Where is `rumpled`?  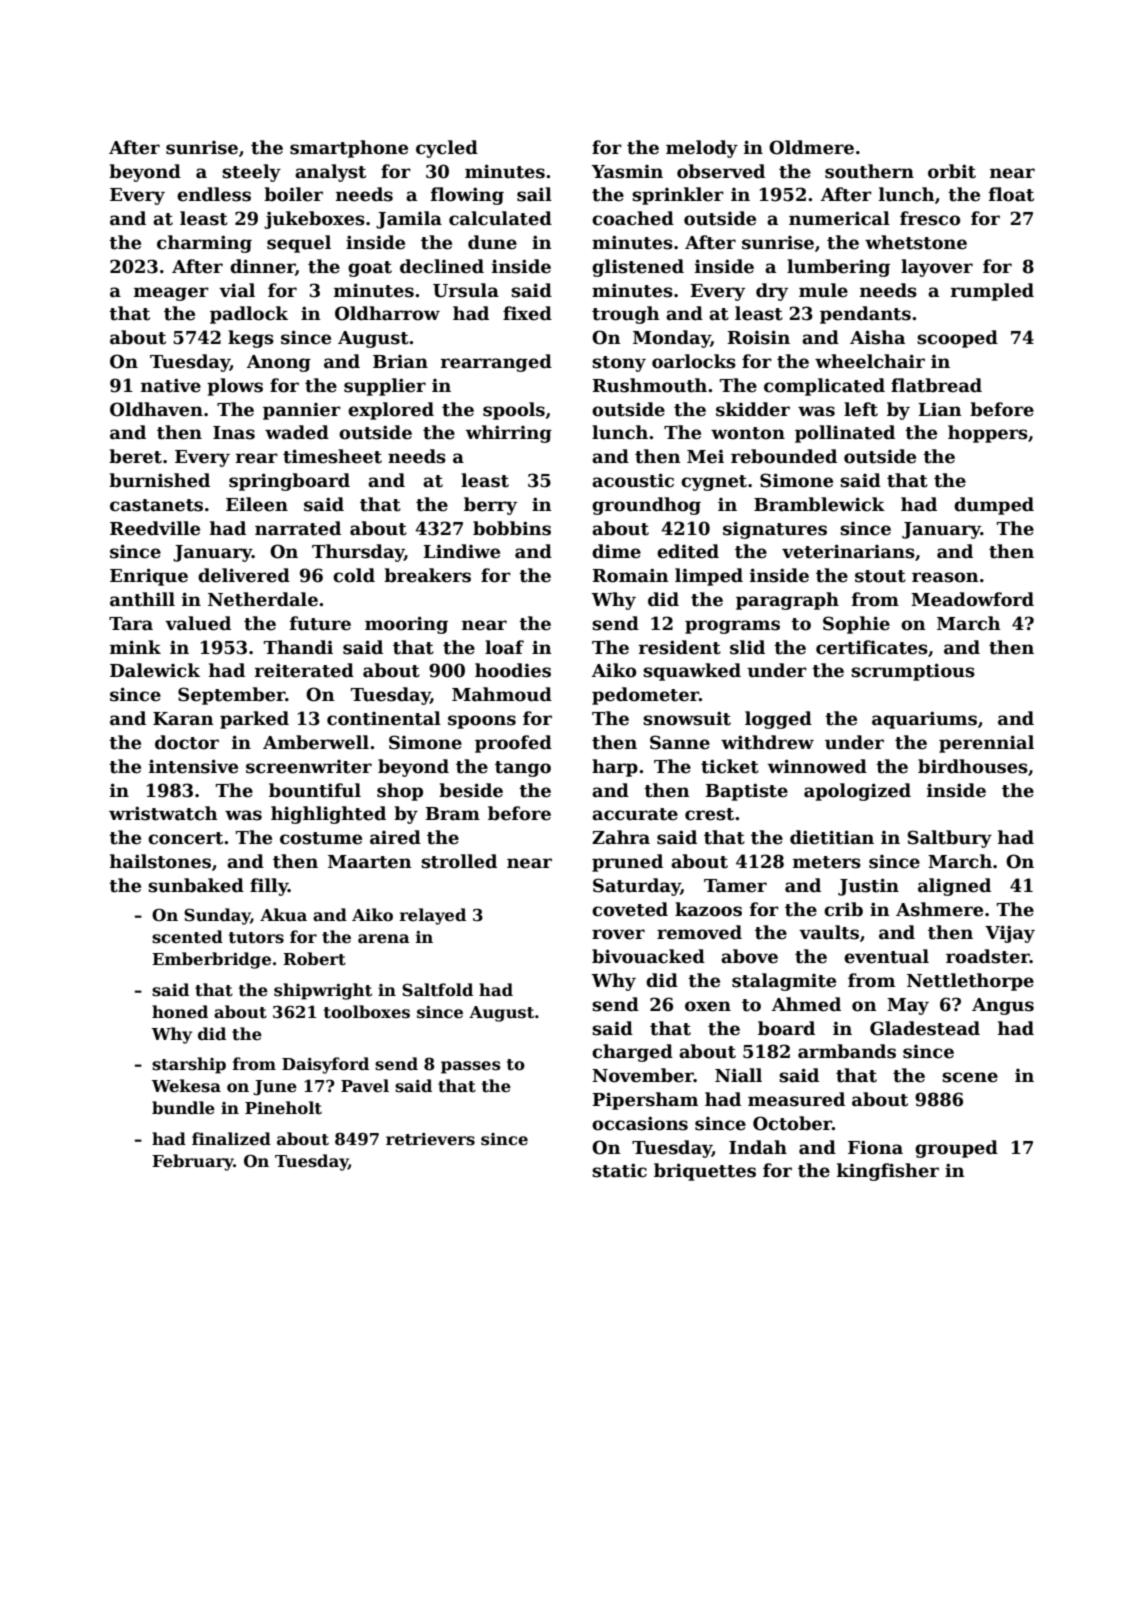 rumpled is located at coordinates (992, 292).
